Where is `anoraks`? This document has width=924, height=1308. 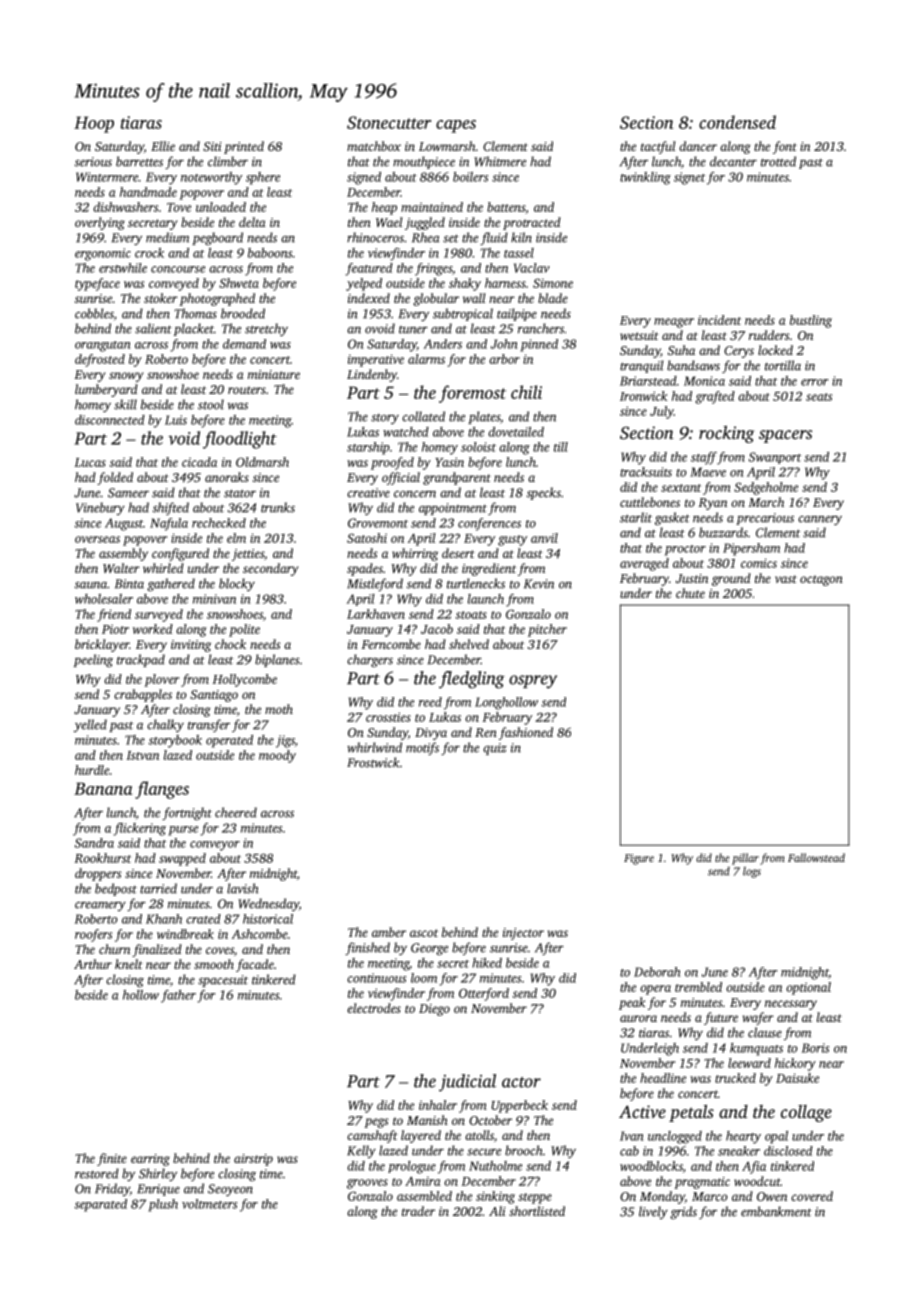
anoraks is located at coordinates (227, 477).
